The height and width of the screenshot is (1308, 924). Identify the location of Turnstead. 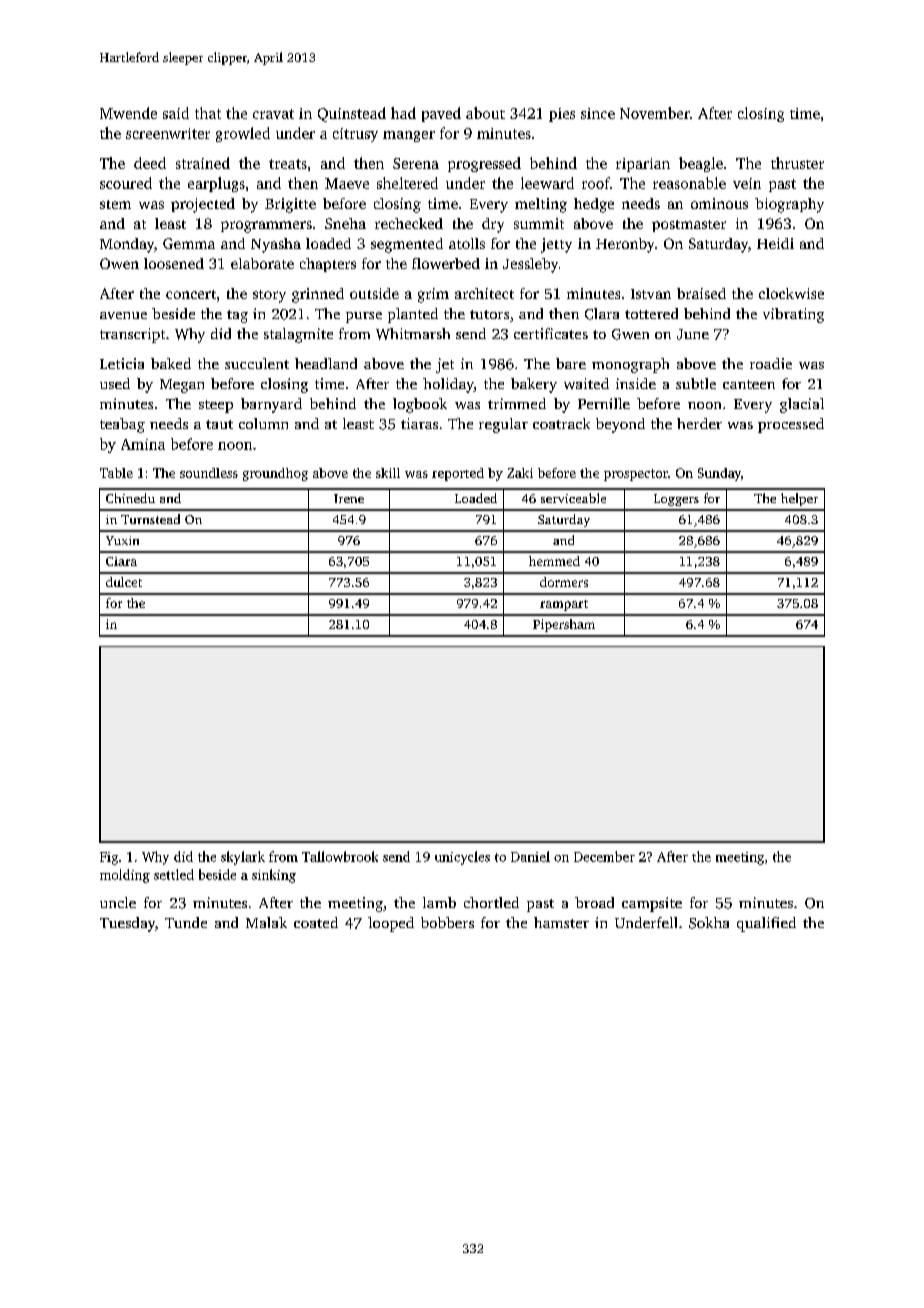
(150, 519).
